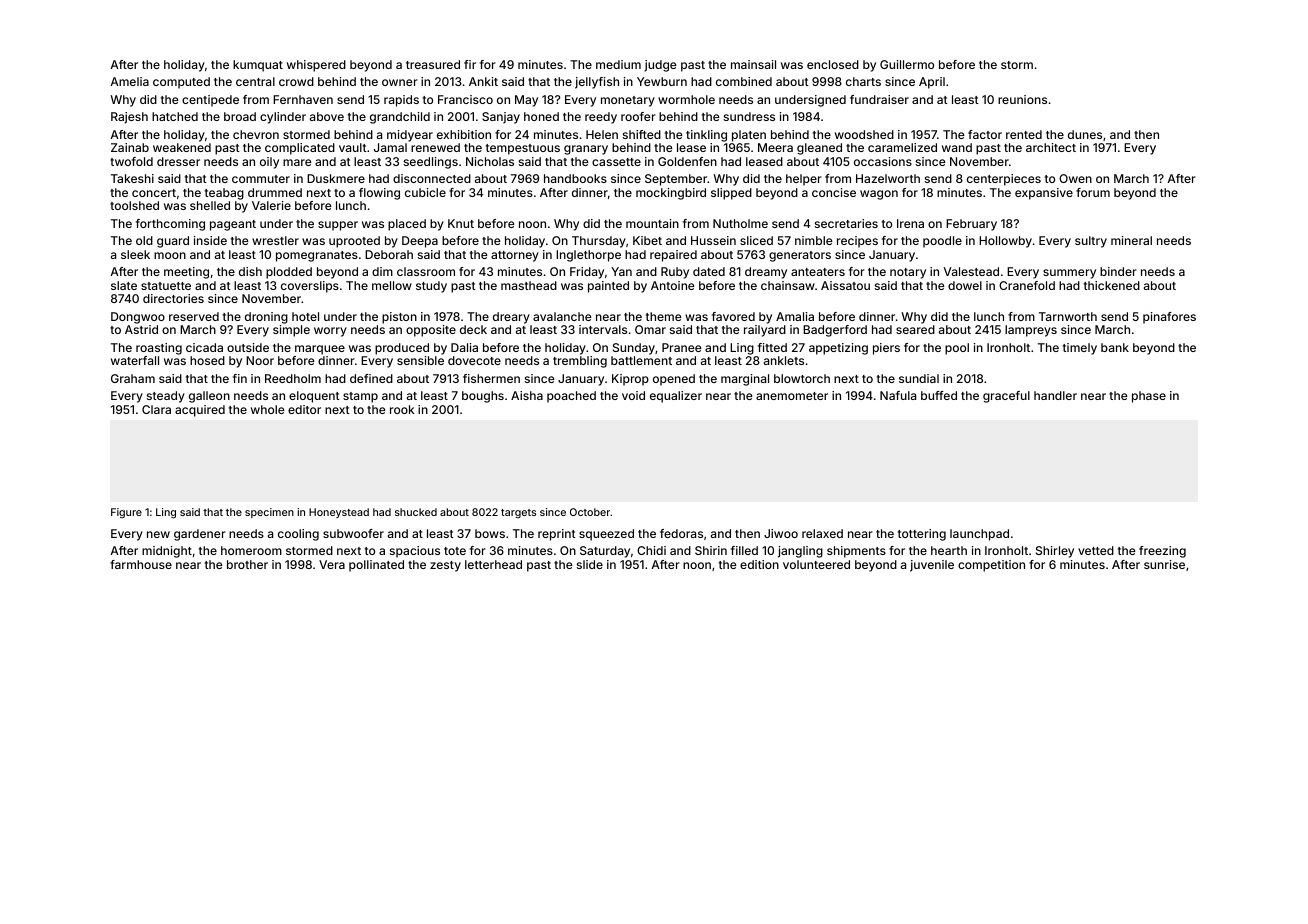 The height and width of the image is (924, 1308). Describe the element at coordinates (932, 566) in the image. I see `juvenile` at that location.
